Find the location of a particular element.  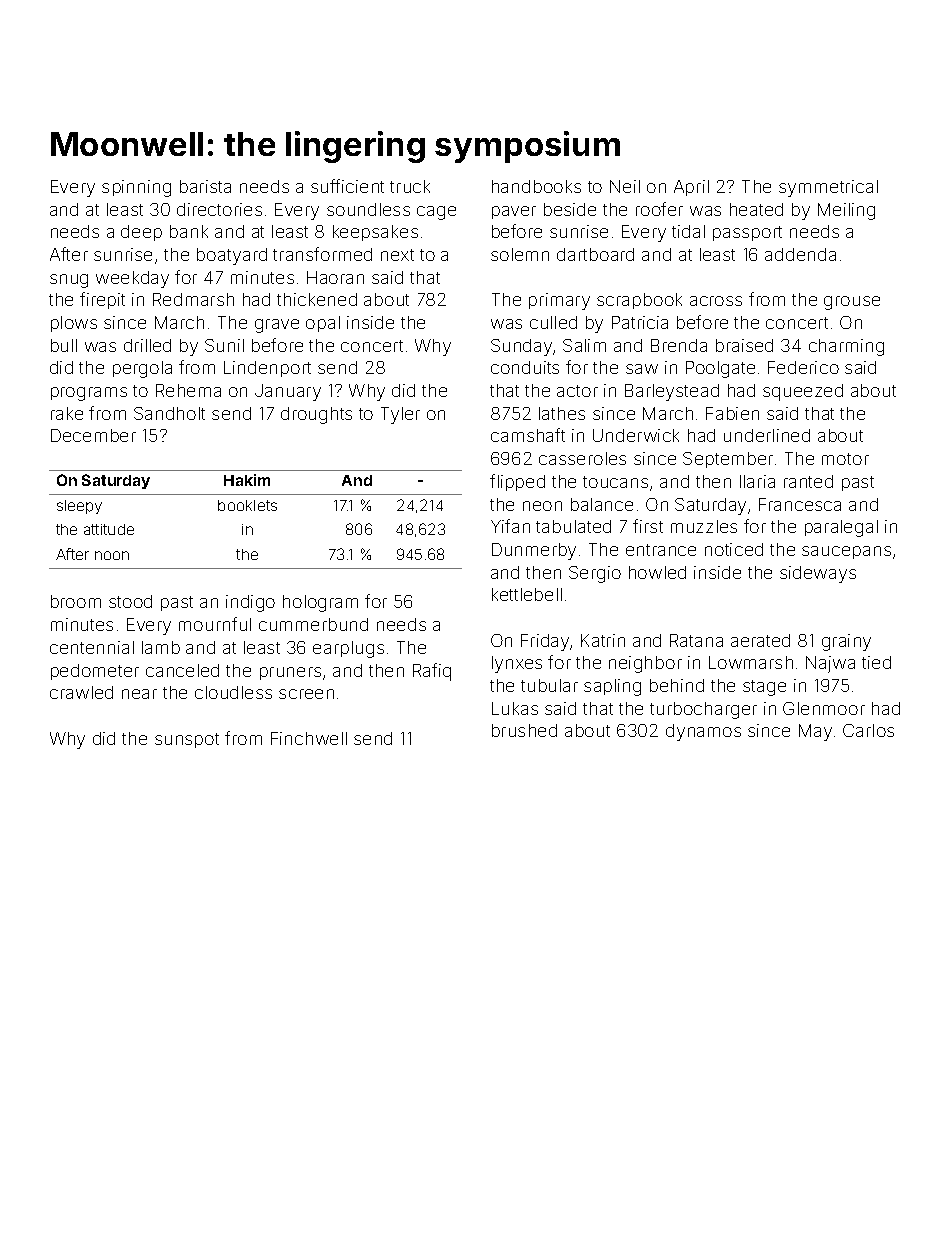

Yifan is located at coordinates (510, 526).
